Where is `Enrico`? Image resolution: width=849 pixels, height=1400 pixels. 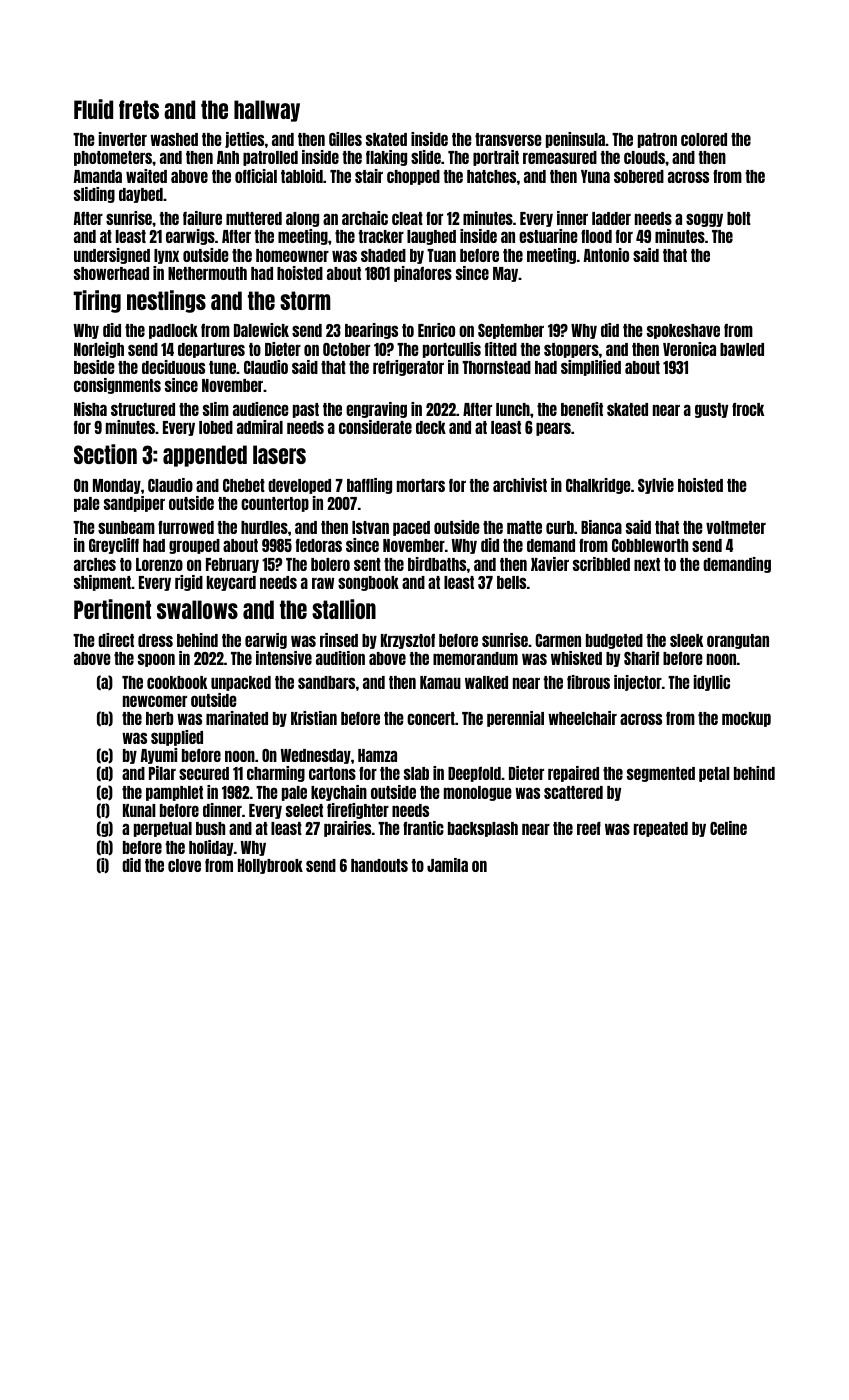
Enrico is located at coordinates (436, 330).
